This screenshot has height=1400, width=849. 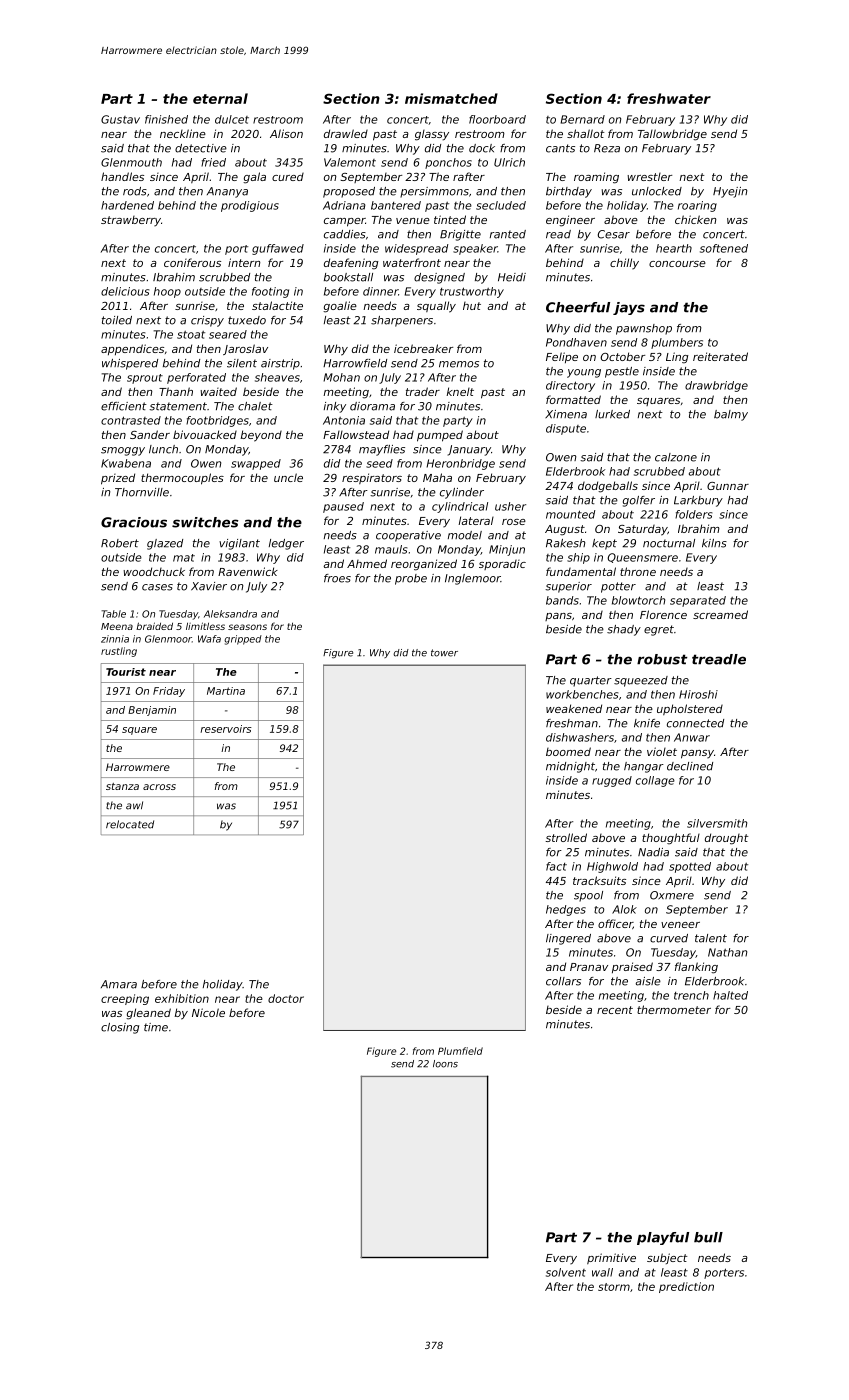 What do you see at coordinates (424, 565) in the screenshot?
I see `reorganized` at bounding box center [424, 565].
